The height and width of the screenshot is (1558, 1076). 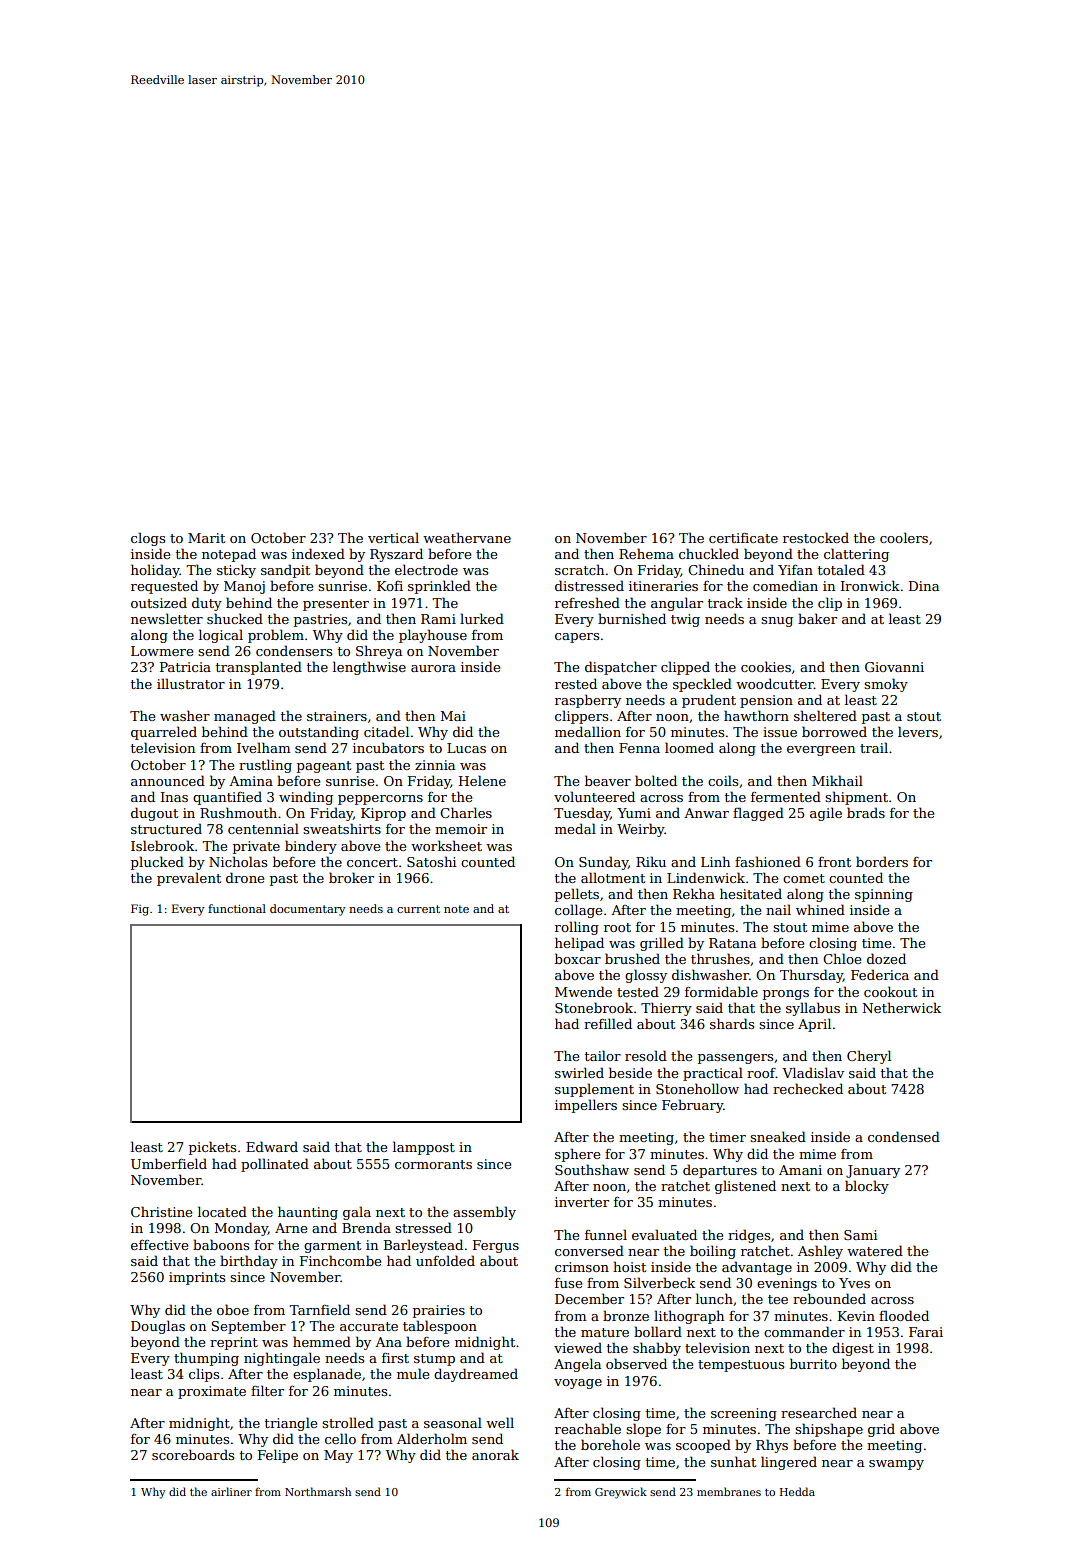 What do you see at coordinates (577, 1155) in the screenshot?
I see `sphere` at bounding box center [577, 1155].
